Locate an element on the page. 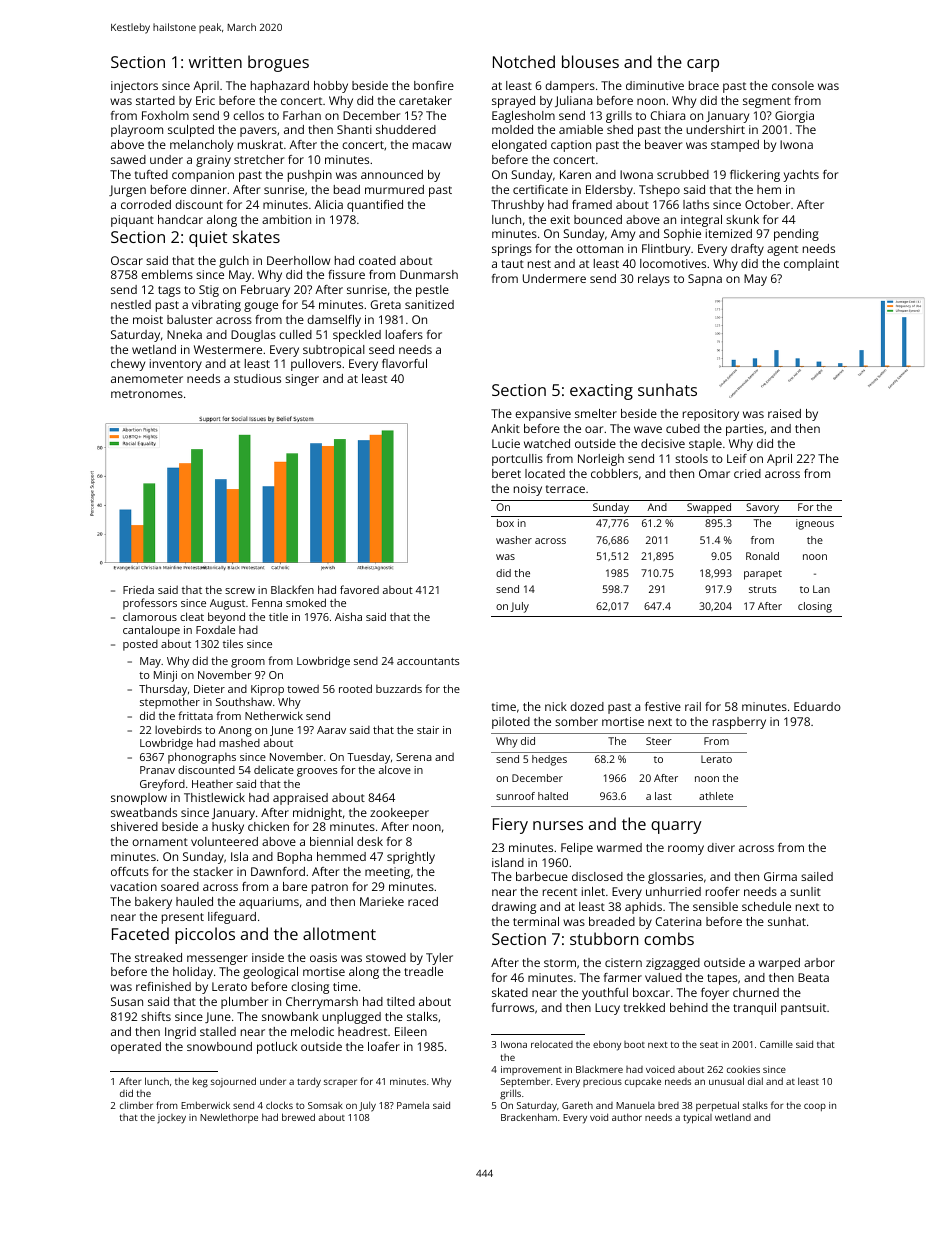 This page has height=1233, width=952. zookeeper is located at coordinates (399, 814).
